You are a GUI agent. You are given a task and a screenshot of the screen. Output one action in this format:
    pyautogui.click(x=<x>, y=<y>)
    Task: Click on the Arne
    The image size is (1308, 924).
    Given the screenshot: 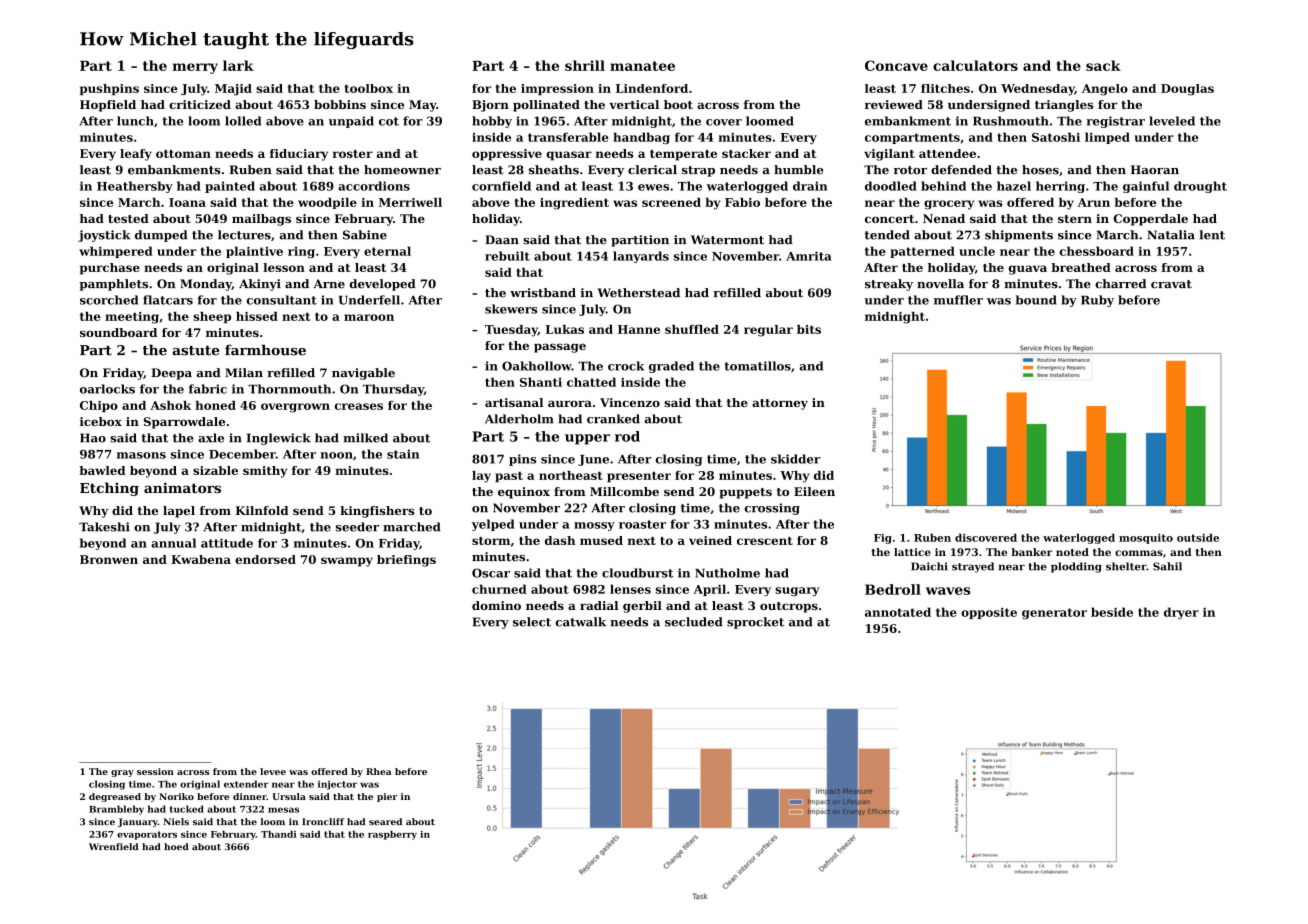 What is the action you would take?
    pyautogui.click(x=329, y=284)
